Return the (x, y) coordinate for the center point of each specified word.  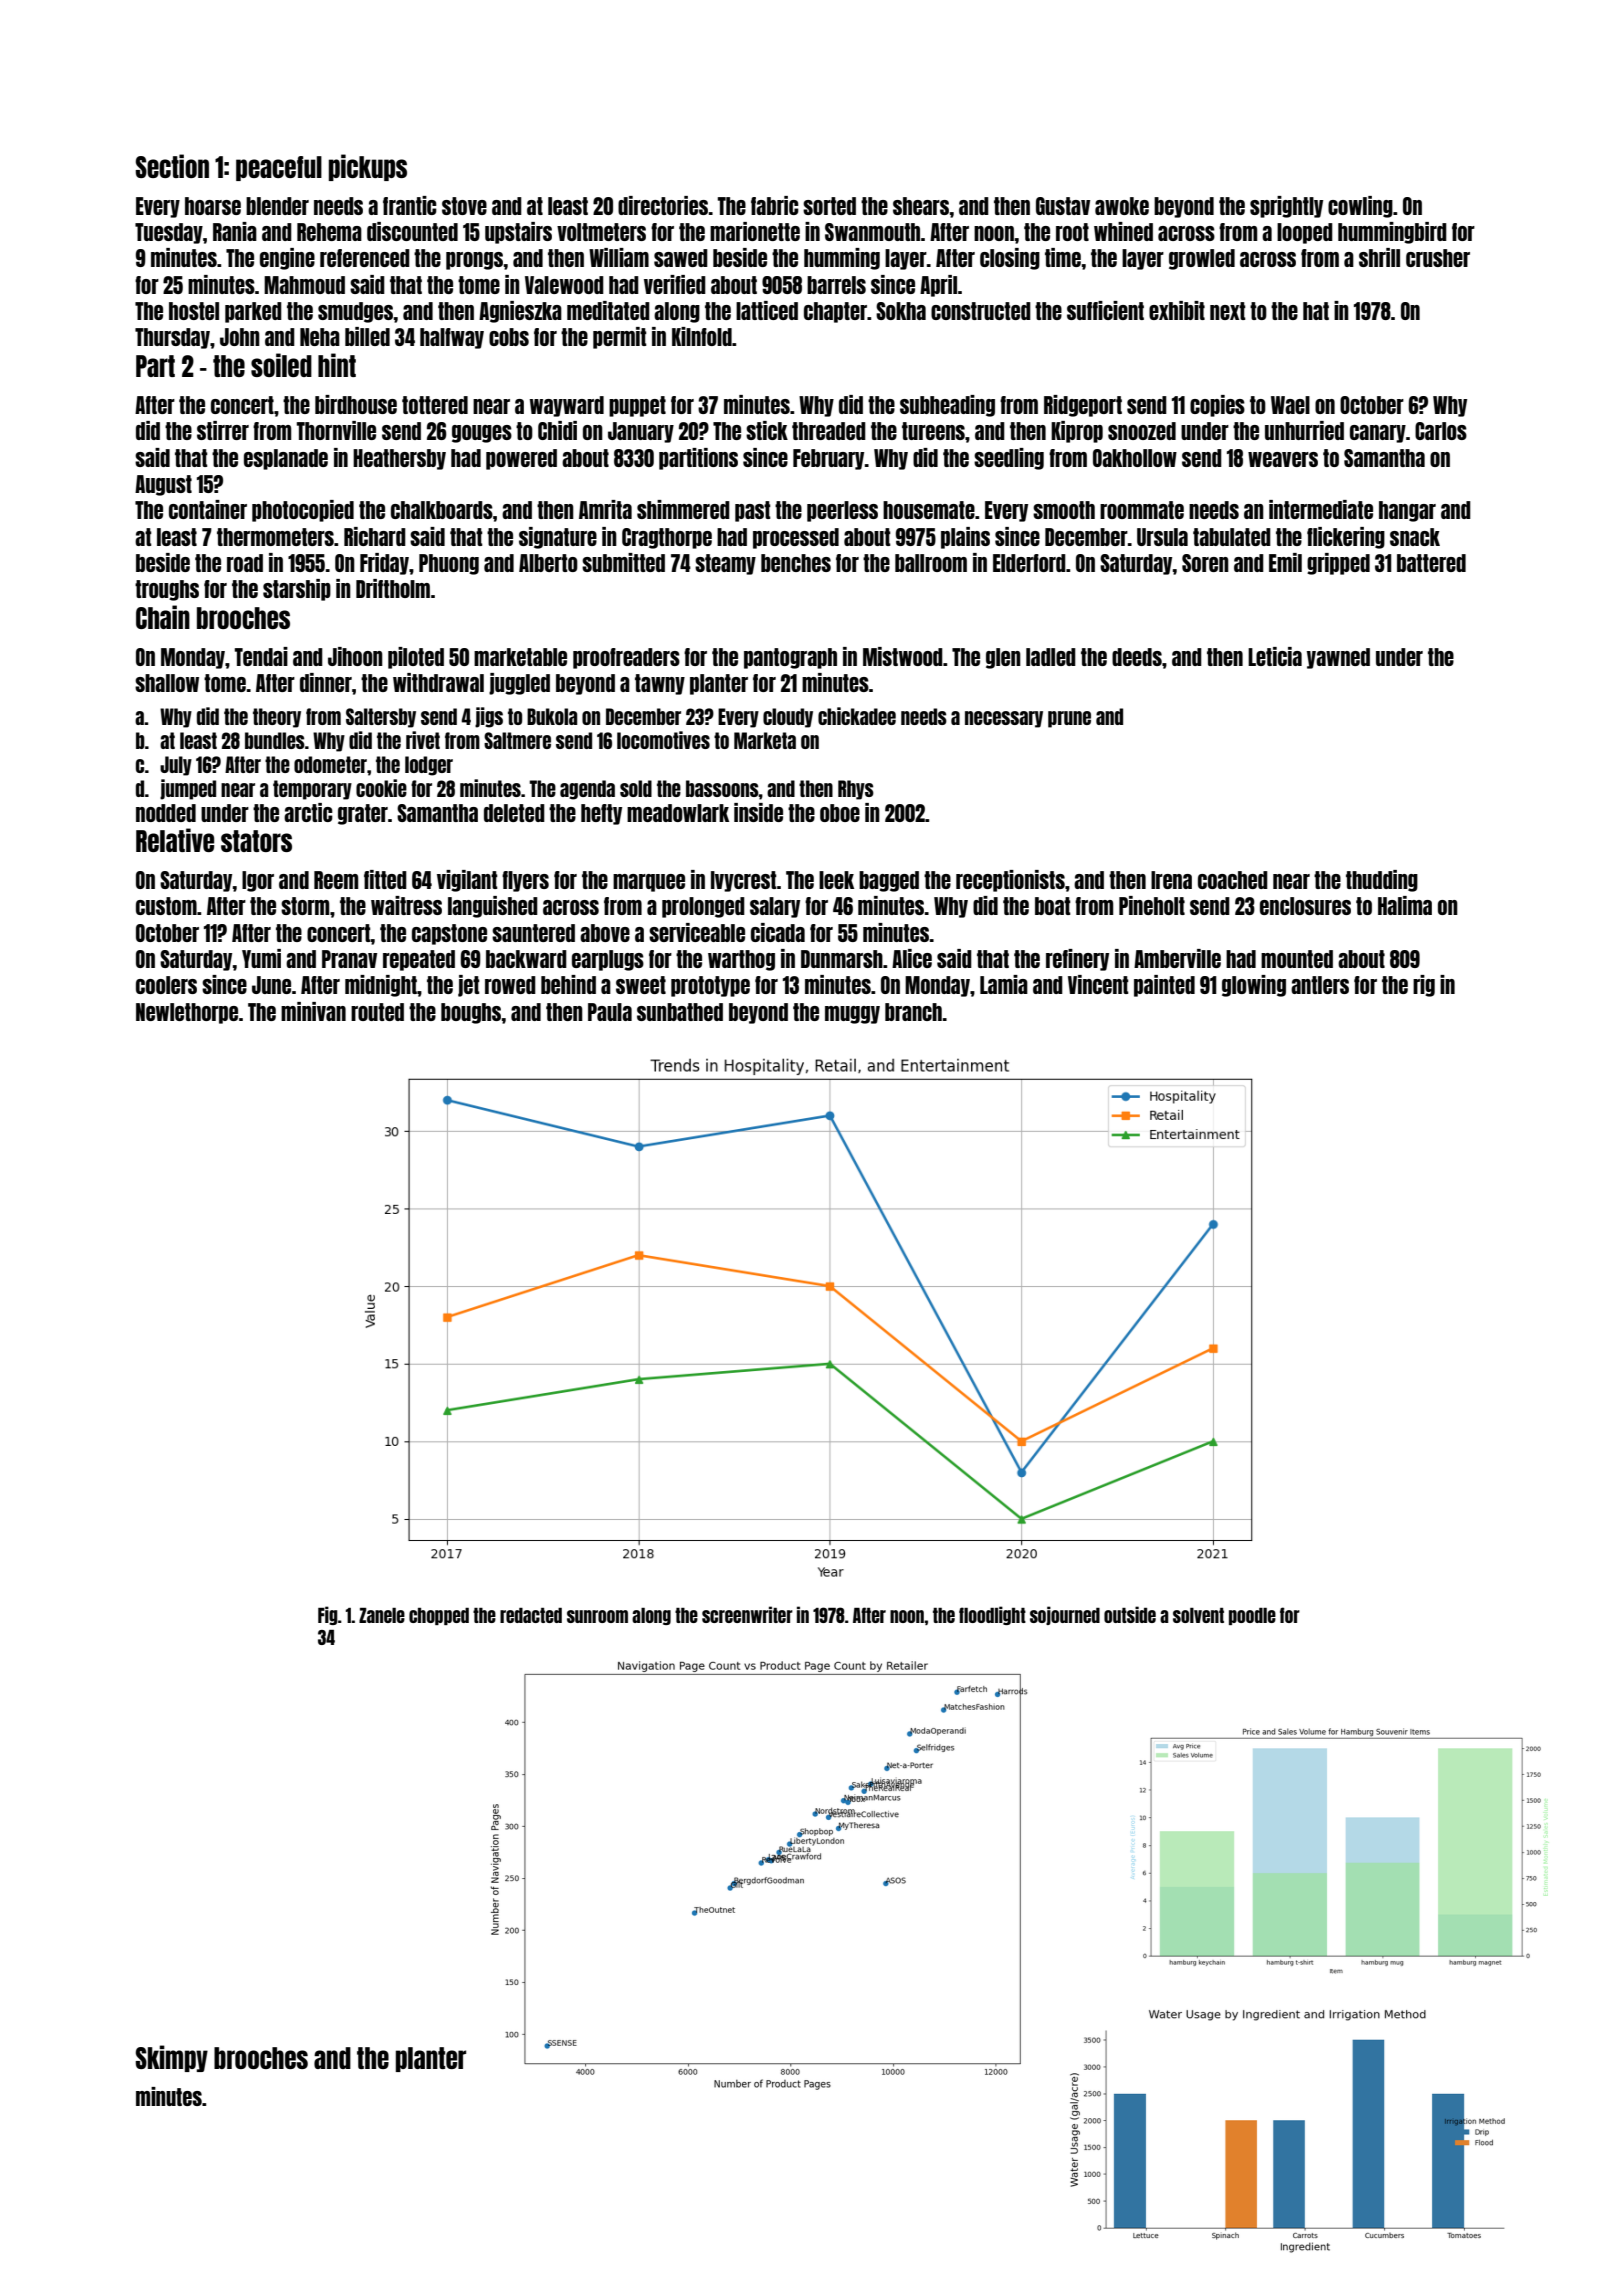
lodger (429, 766)
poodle (1252, 1616)
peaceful (279, 168)
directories (663, 205)
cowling (1360, 207)
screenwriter (747, 1614)
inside (758, 812)
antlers (1320, 985)
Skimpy (171, 2058)
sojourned (1065, 1615)
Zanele (382, 1615)
